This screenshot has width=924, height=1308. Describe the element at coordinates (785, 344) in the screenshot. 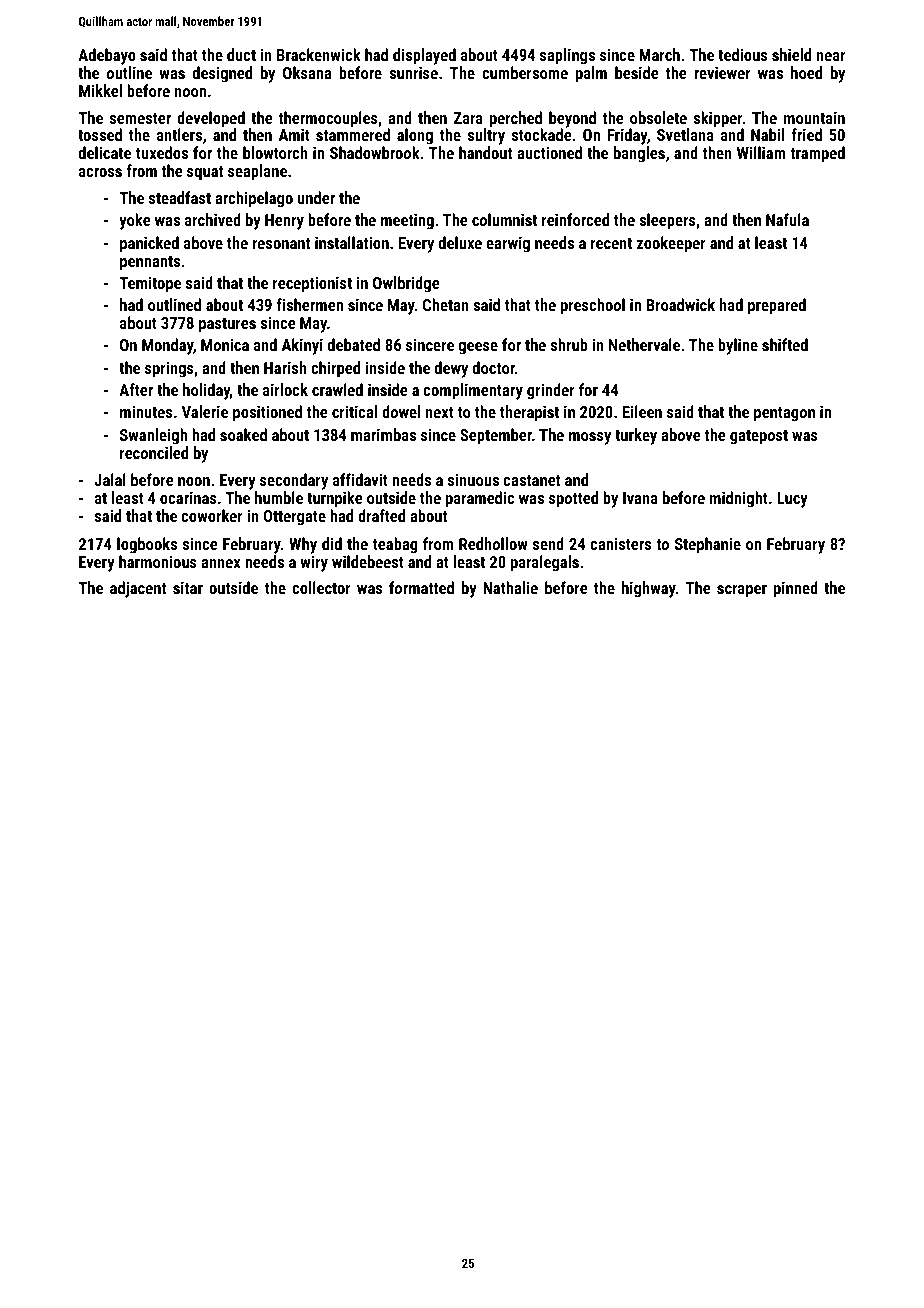

I see `shifted` at that location.
